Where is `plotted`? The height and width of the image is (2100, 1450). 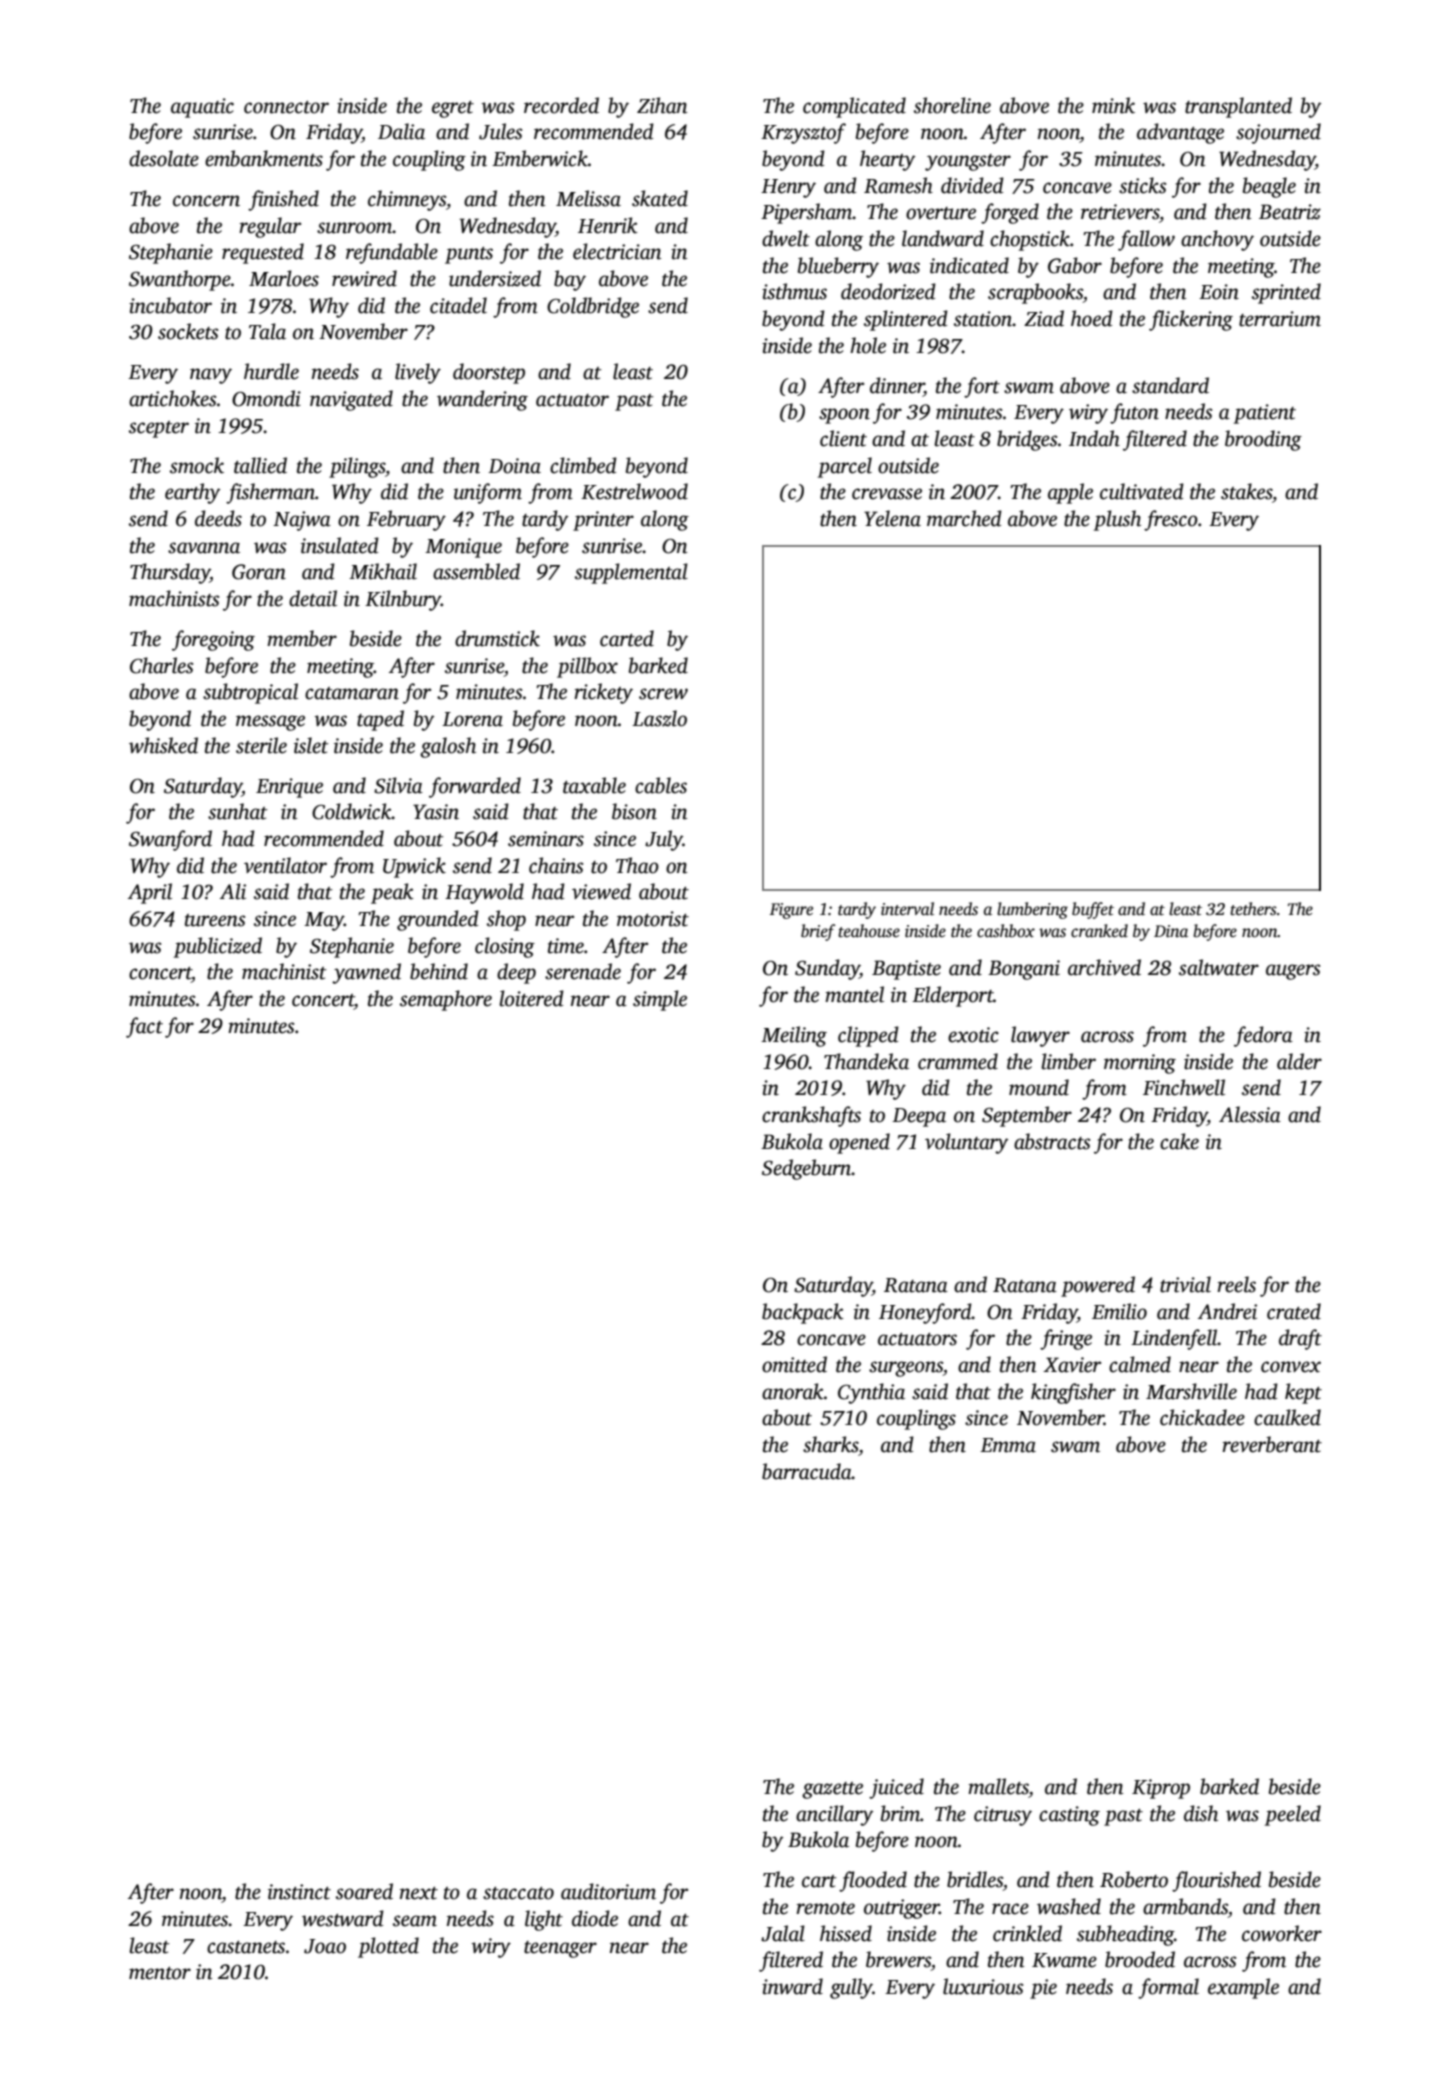
plotted is located at coordinates (388, 1947).
